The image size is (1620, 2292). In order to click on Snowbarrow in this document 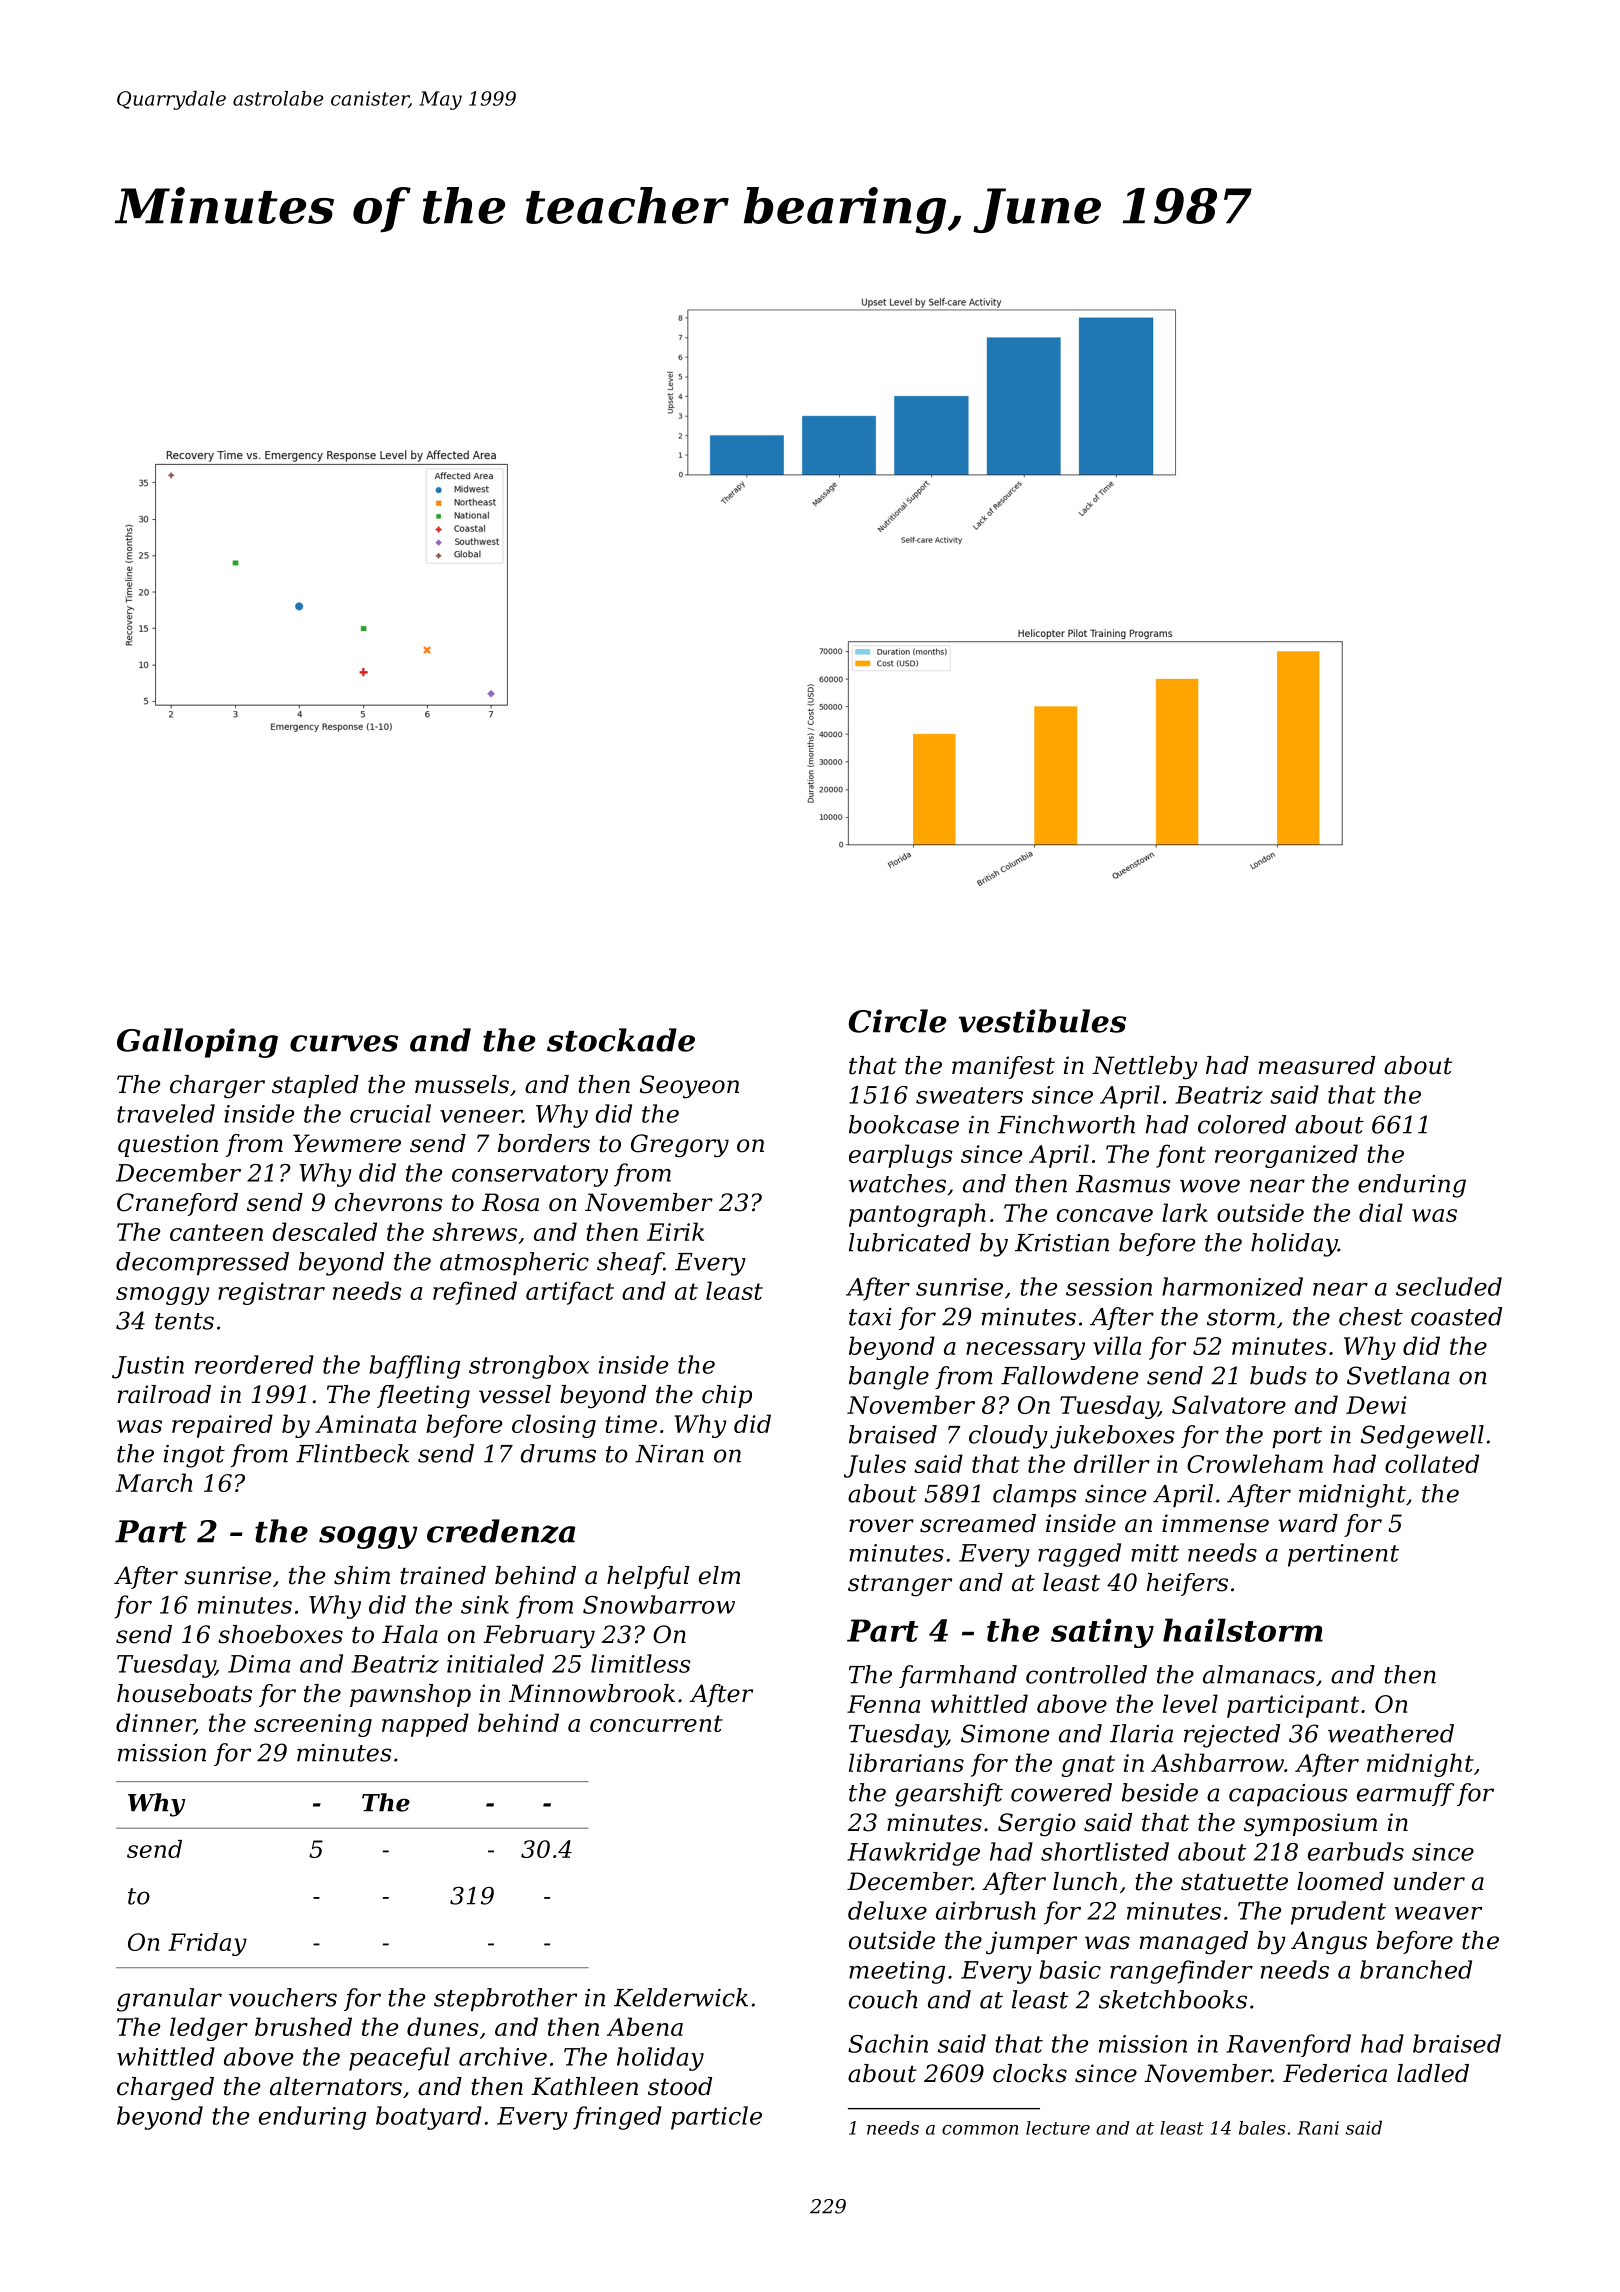, I will do `click(659, 1604)`.
